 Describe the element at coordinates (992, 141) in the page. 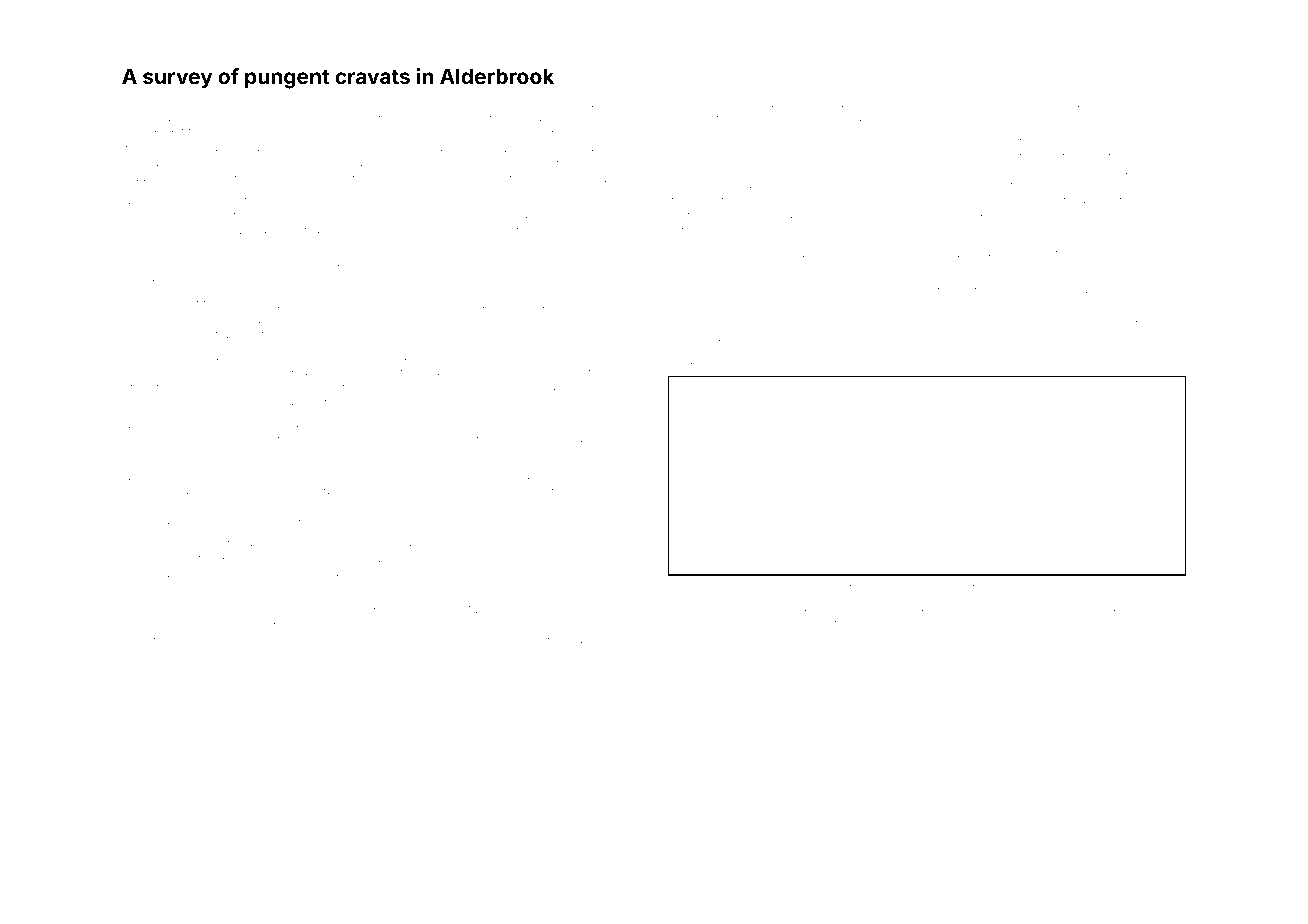

I see `anemometers` at that location.
